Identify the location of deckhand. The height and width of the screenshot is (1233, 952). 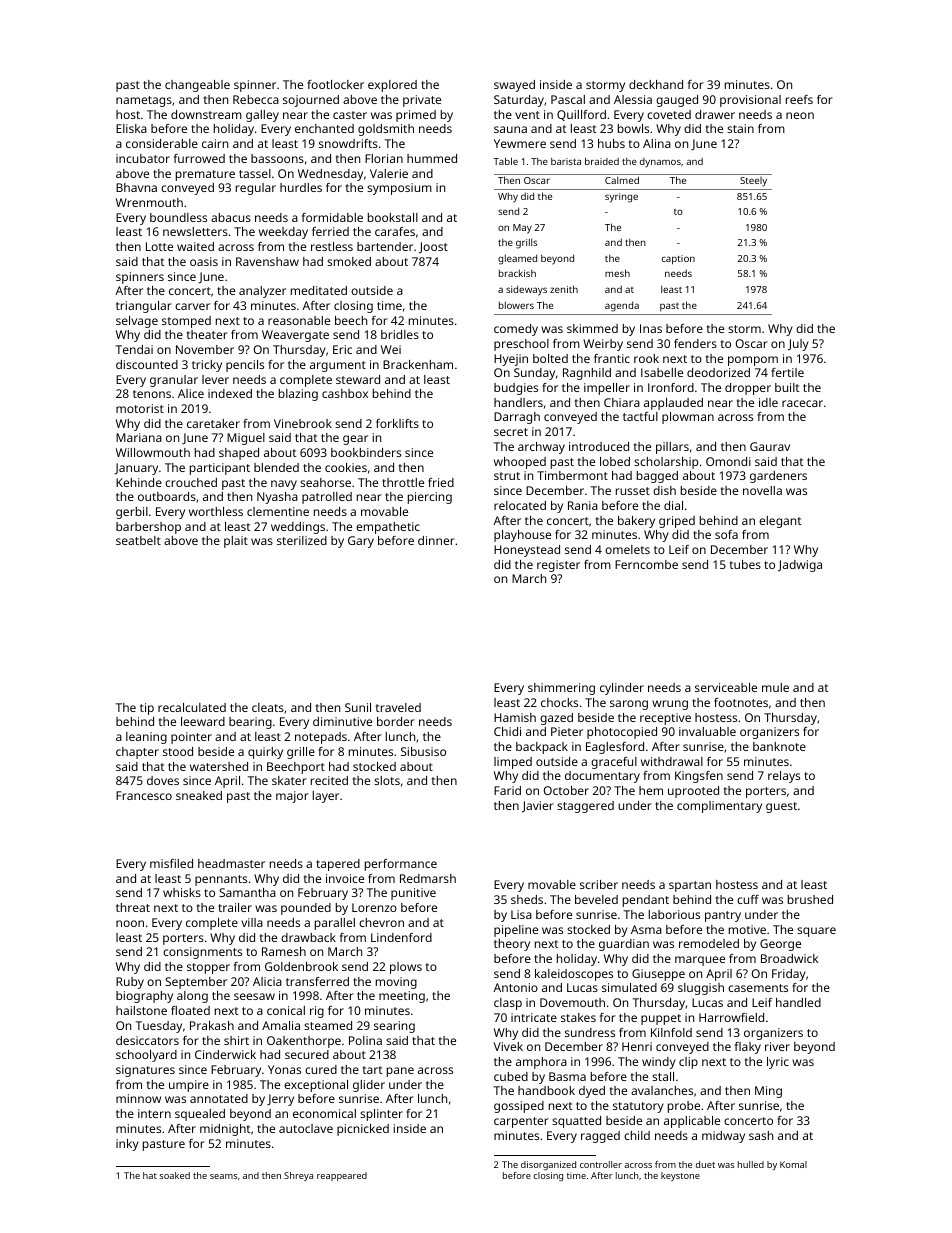
(656, 84).
